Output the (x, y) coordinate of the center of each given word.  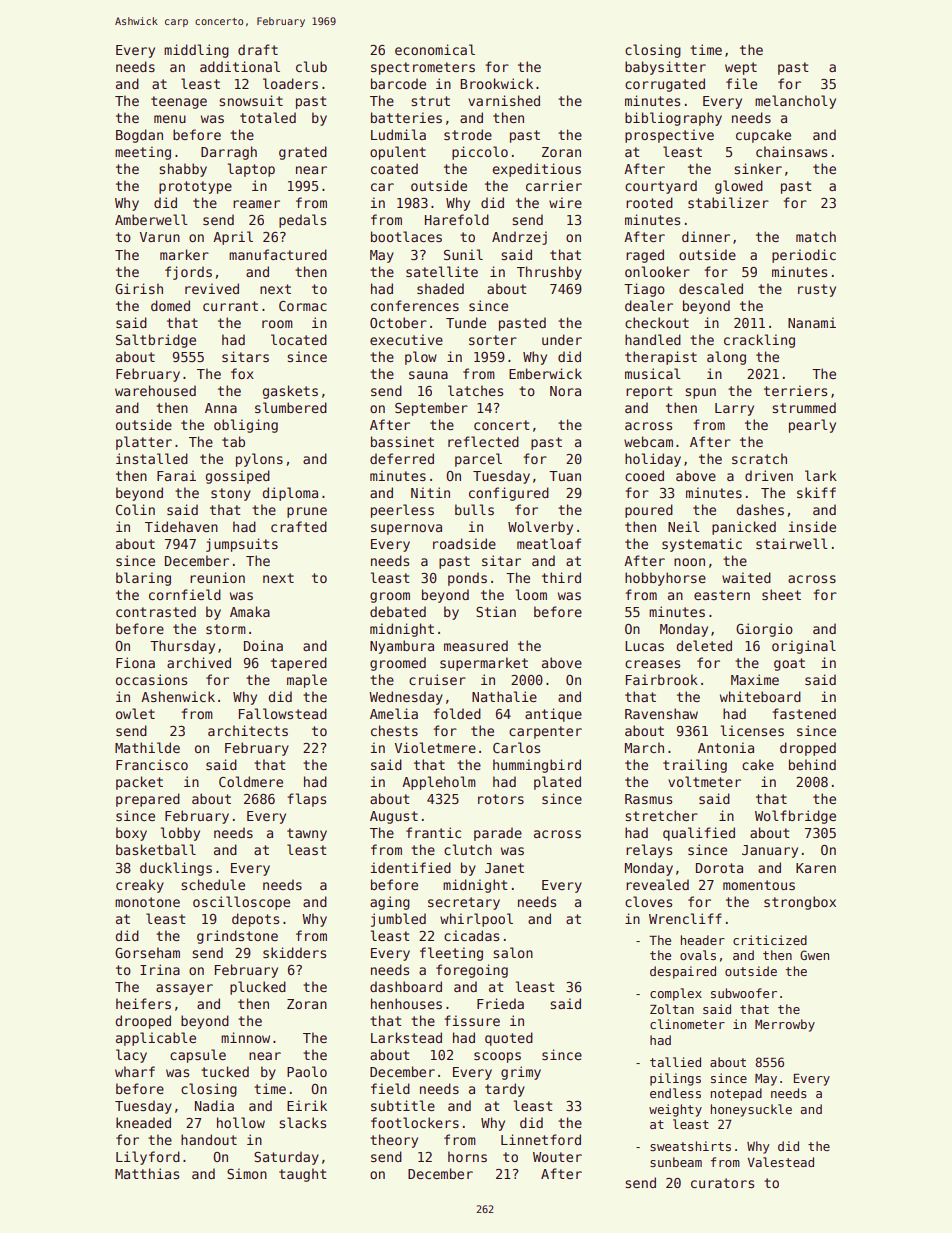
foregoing (472, 971)
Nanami (812, 322)
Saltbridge (156, 341)
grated (303, 153)
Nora (565, 391)
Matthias (147, 1173)
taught (303, 1175)
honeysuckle (751, 1110)
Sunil (463, 254)
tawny (307, 834)
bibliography (673, 119)
